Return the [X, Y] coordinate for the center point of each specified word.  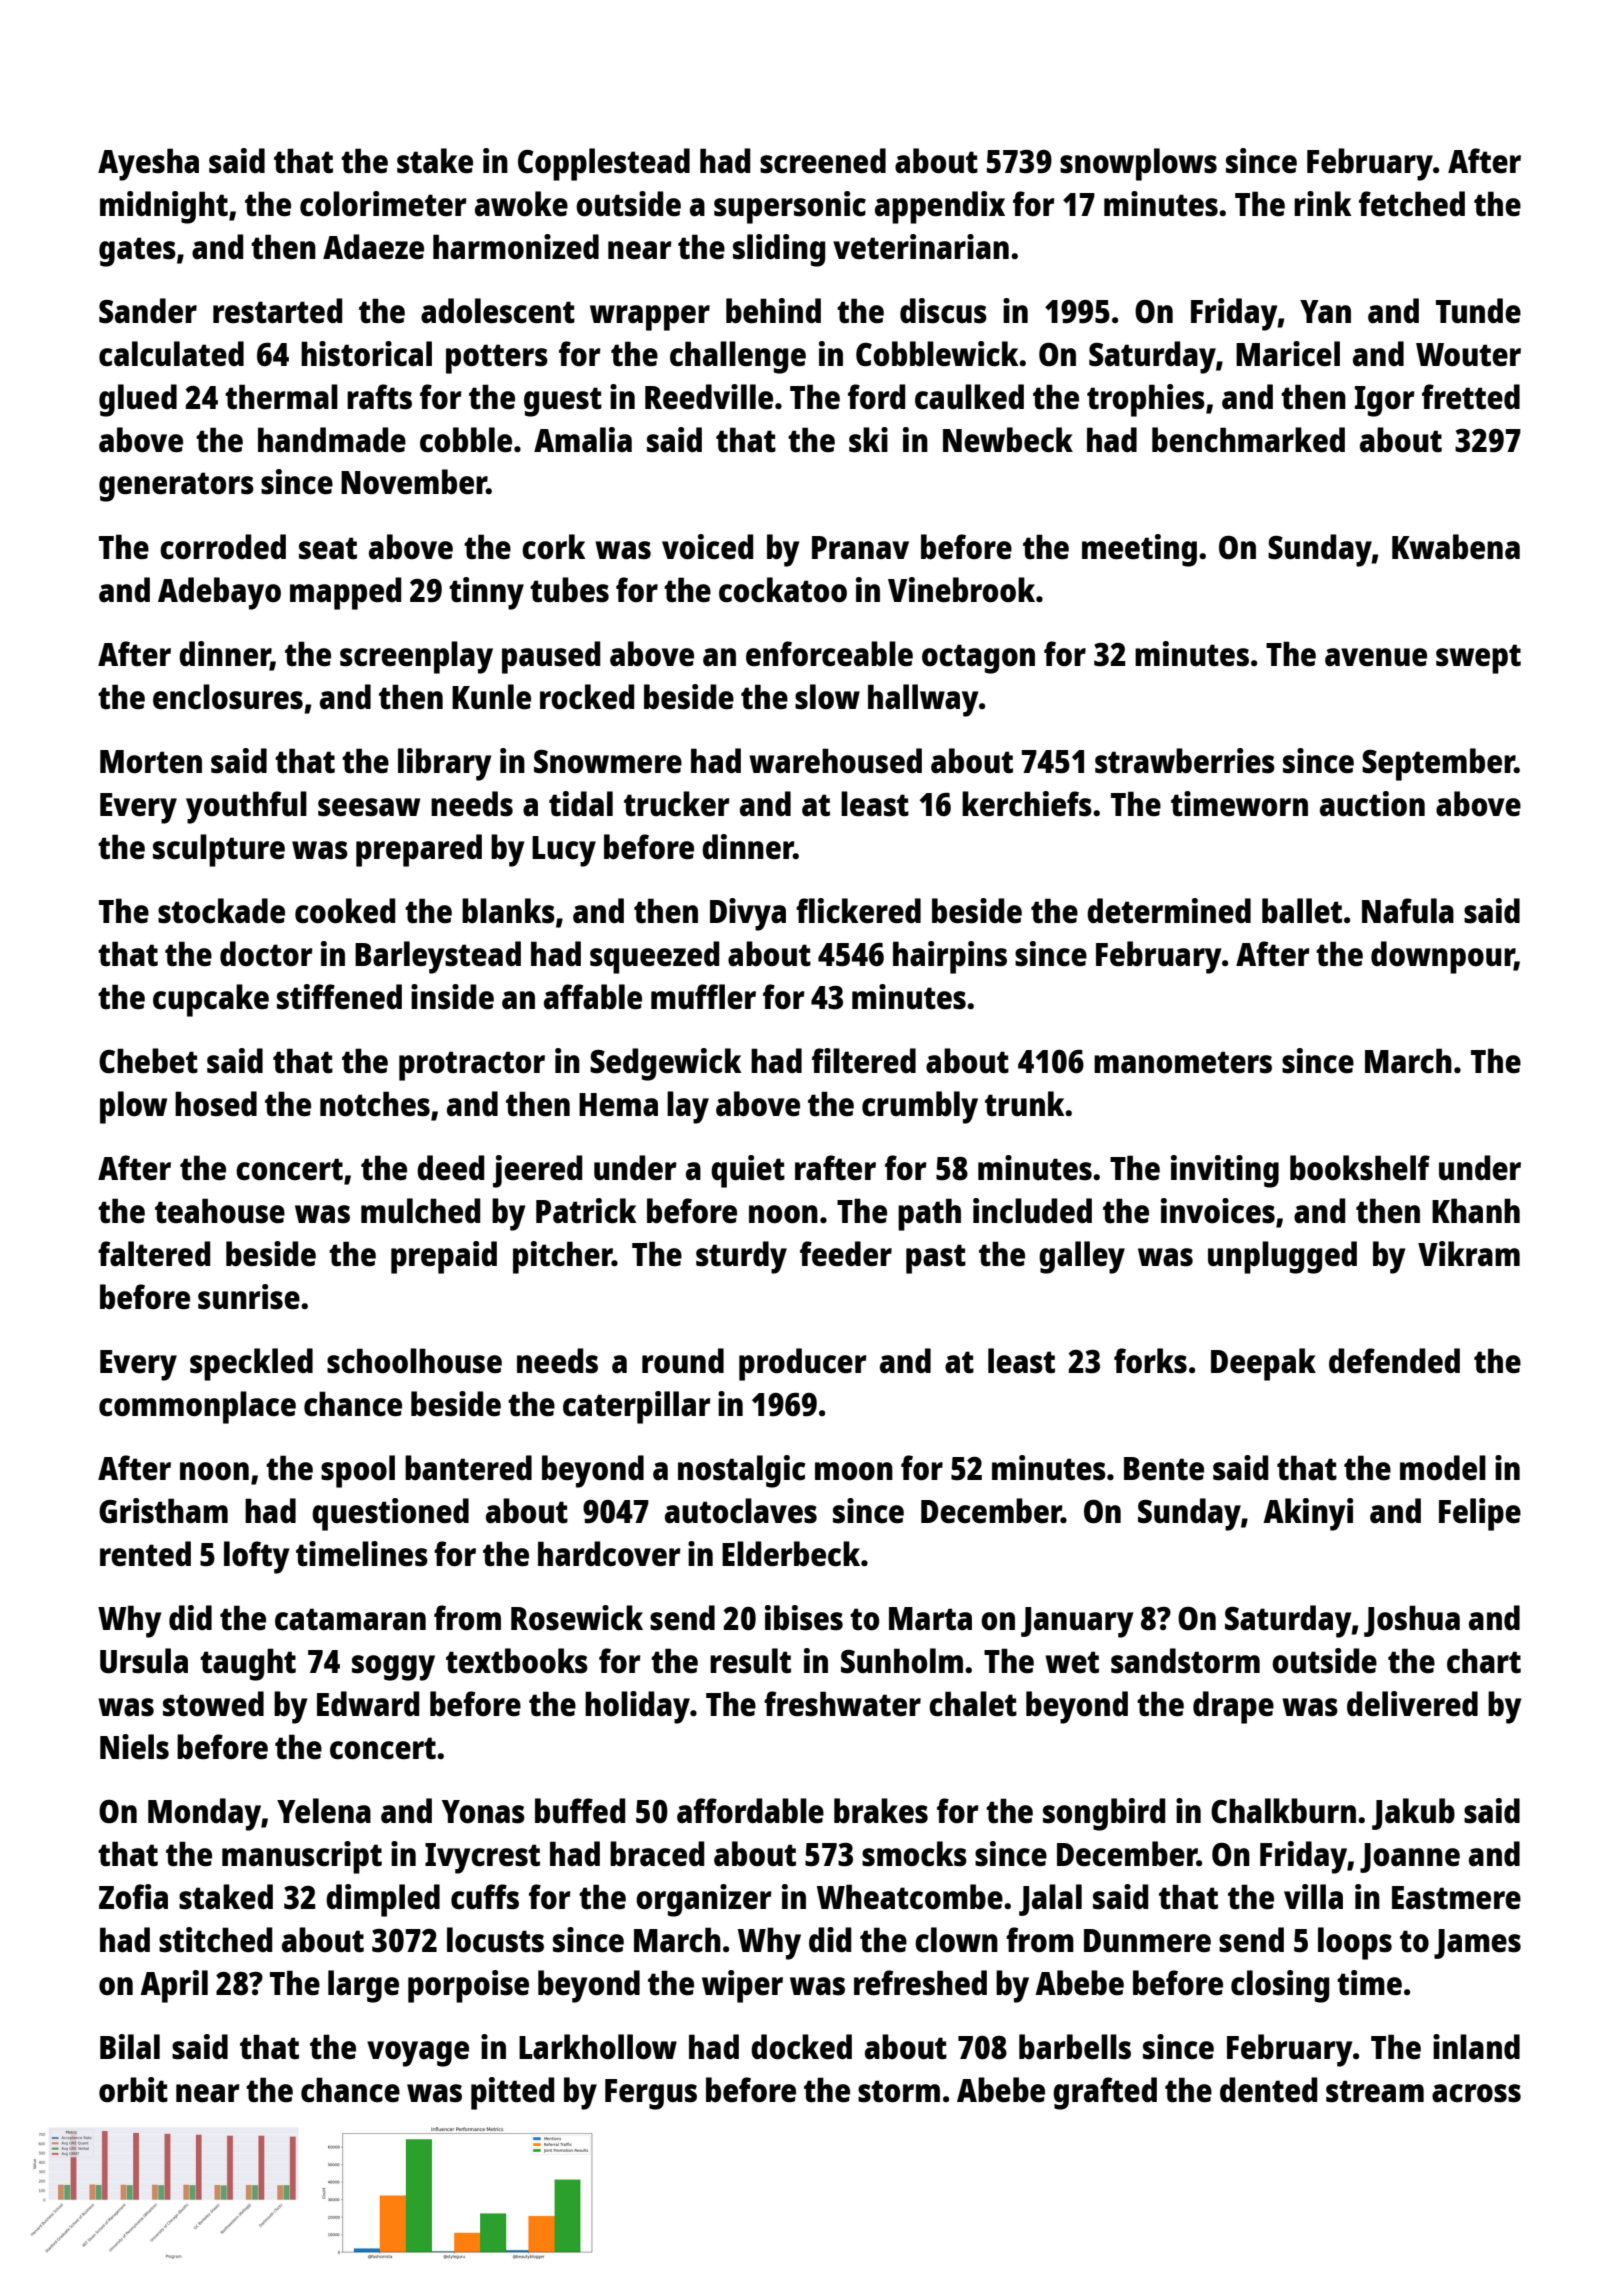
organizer [704, 1900]
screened [823, 161]
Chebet [148, 1061]
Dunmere [1147, 1941]
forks [1150, 1361]
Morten [151, 762]
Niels [134, 1747]
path [929, 1214]
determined [1169, 911]
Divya [748, 914]
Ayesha [148, 164]
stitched [215, 1940]
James [1477, 1944]
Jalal [1050, 1900]
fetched [1412, 204]
